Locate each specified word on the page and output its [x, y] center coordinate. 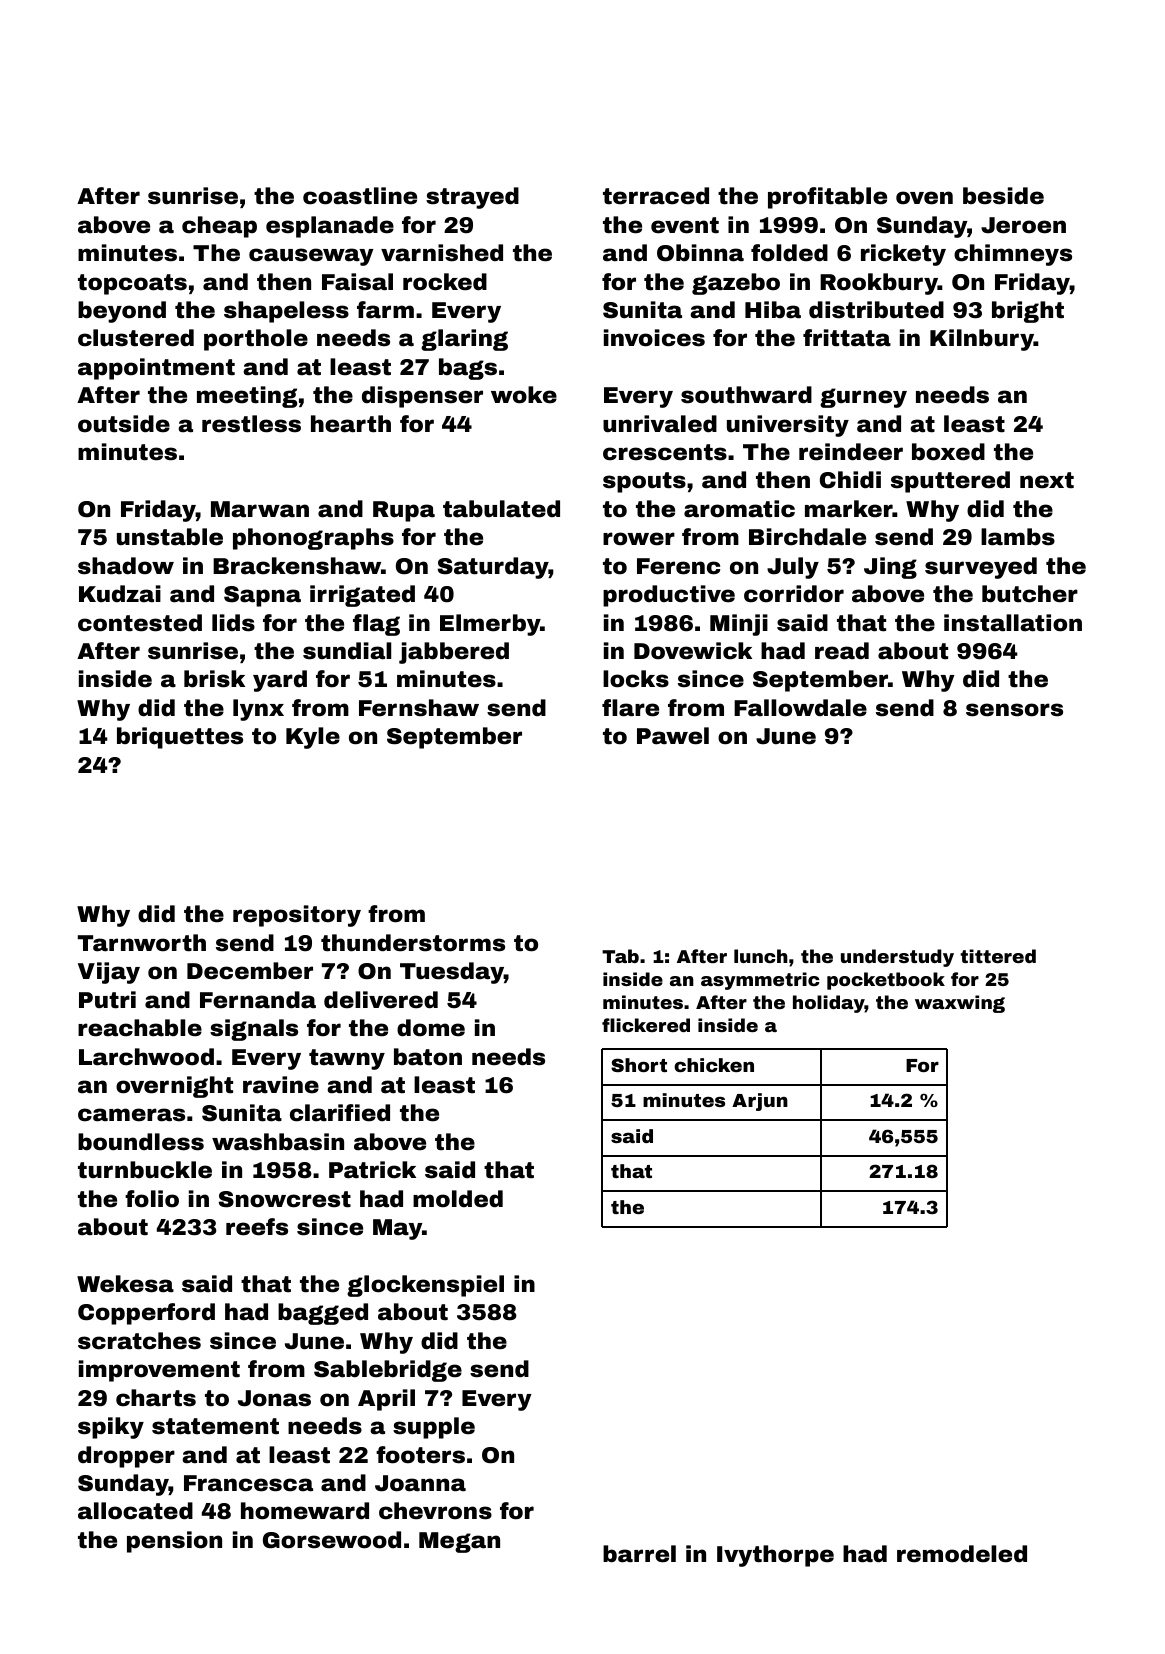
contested [140, 623]
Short [639, 1065]
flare [630, 708]
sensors [1014, 710]
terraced [656, 196]
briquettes [180, 738]
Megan [459, 1542]
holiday [829, 1004]
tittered [998, 956]
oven [924, 198]
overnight [174, 1087]
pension [174, 1542]
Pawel [673, 736]
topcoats [132, 284]
